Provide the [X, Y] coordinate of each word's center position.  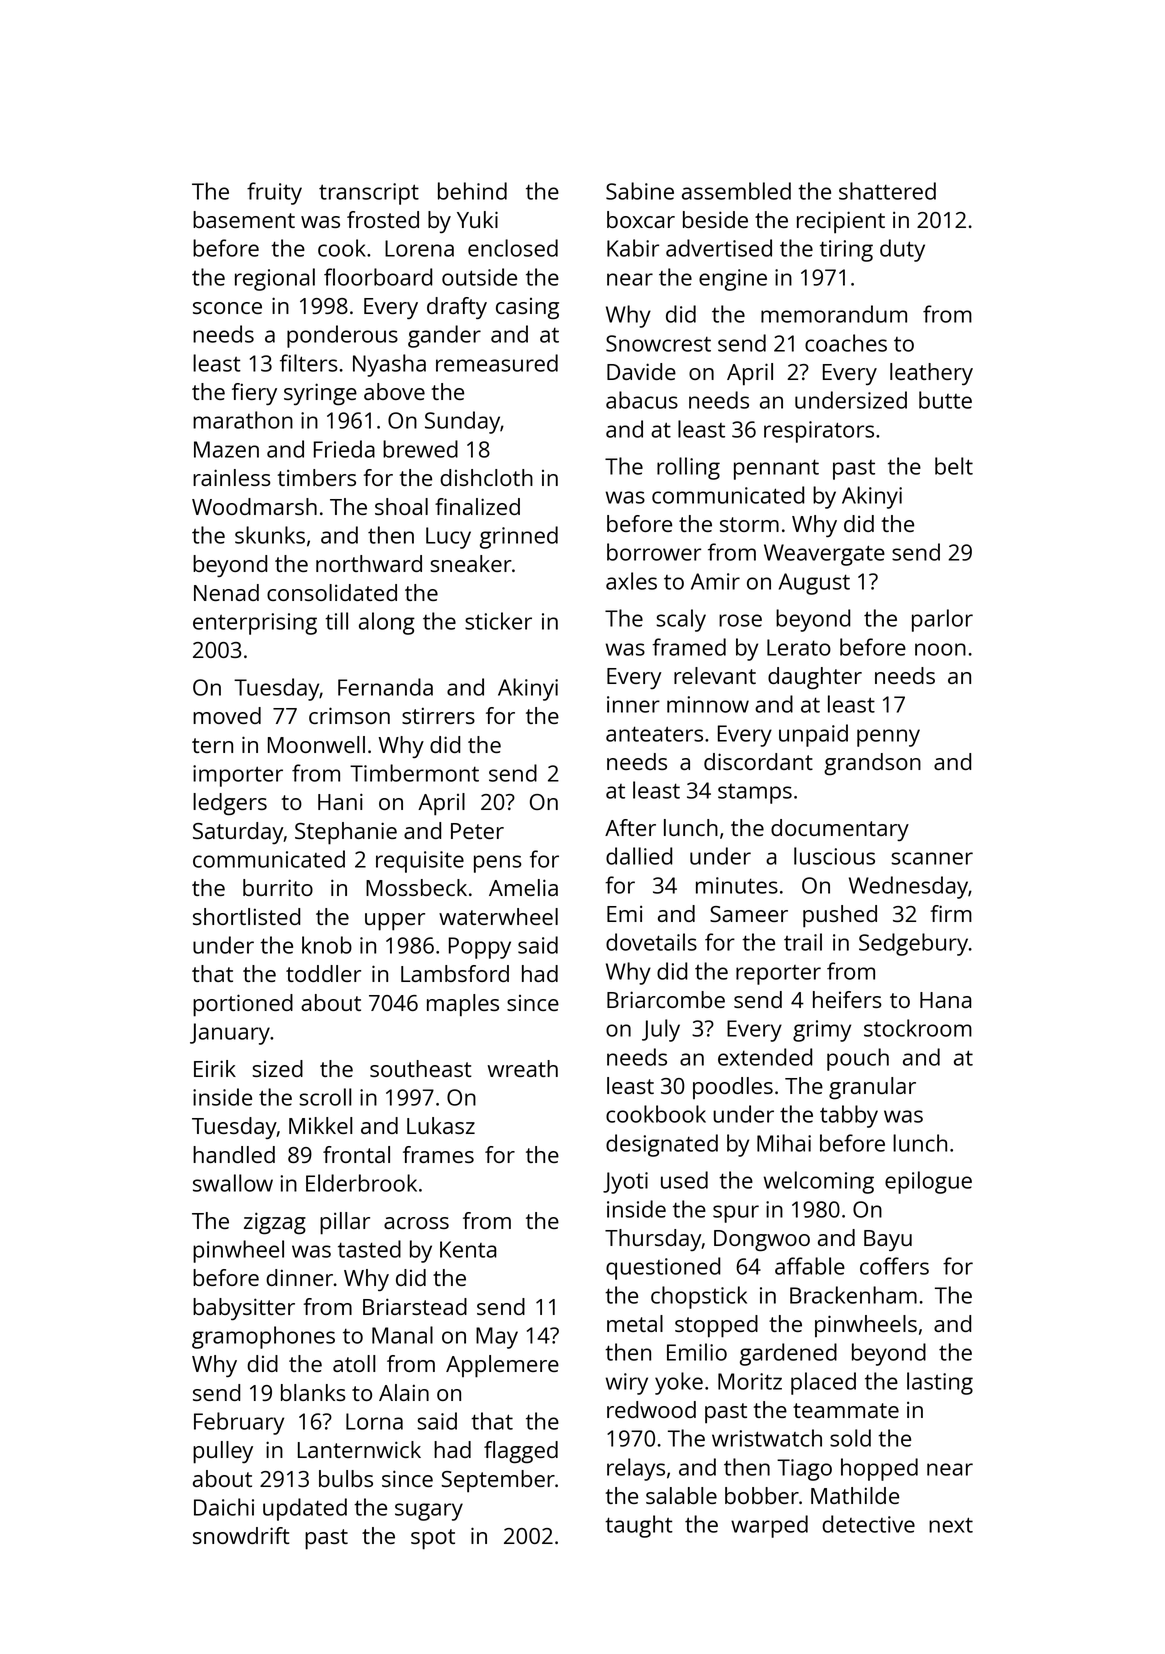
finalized [477, 506]
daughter [815, 678]
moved [227, 715]
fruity [274, 193]
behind [472, 191]
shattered [887, 191]
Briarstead [415, 1306]
